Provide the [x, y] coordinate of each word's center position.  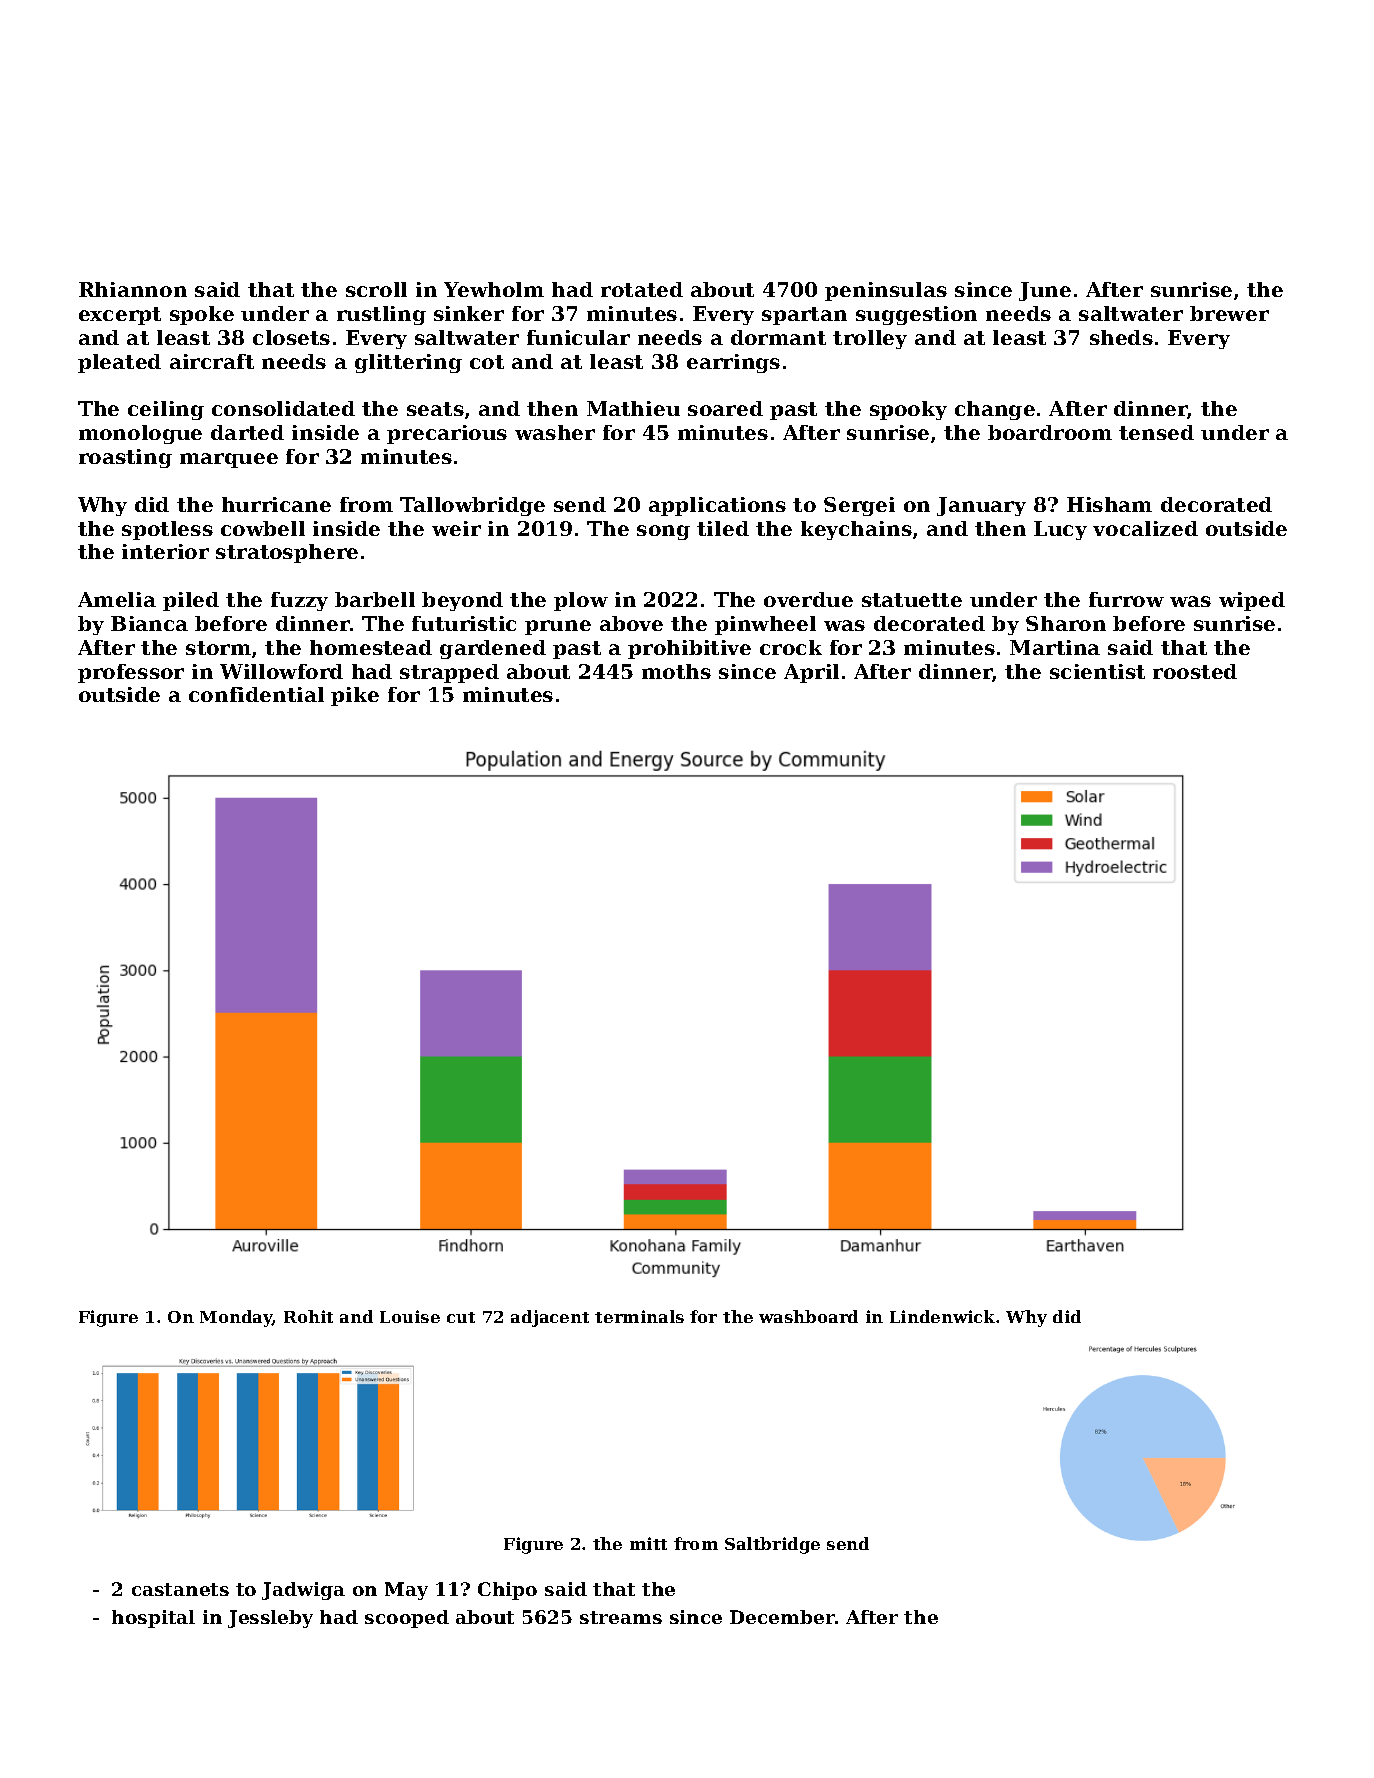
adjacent [550, 1318]
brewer [1229, 313]
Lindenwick [942, 1316]
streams [621, 1617]
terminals [639, 1316]
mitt [648, 1543]
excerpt [120, 316]
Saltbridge [772, 1545]
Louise [410, 1316]
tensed [1156, 432]
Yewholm [494, 289]
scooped [407, 1619]
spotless [167, 530]
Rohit [308, 1316]
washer [555, 432]
